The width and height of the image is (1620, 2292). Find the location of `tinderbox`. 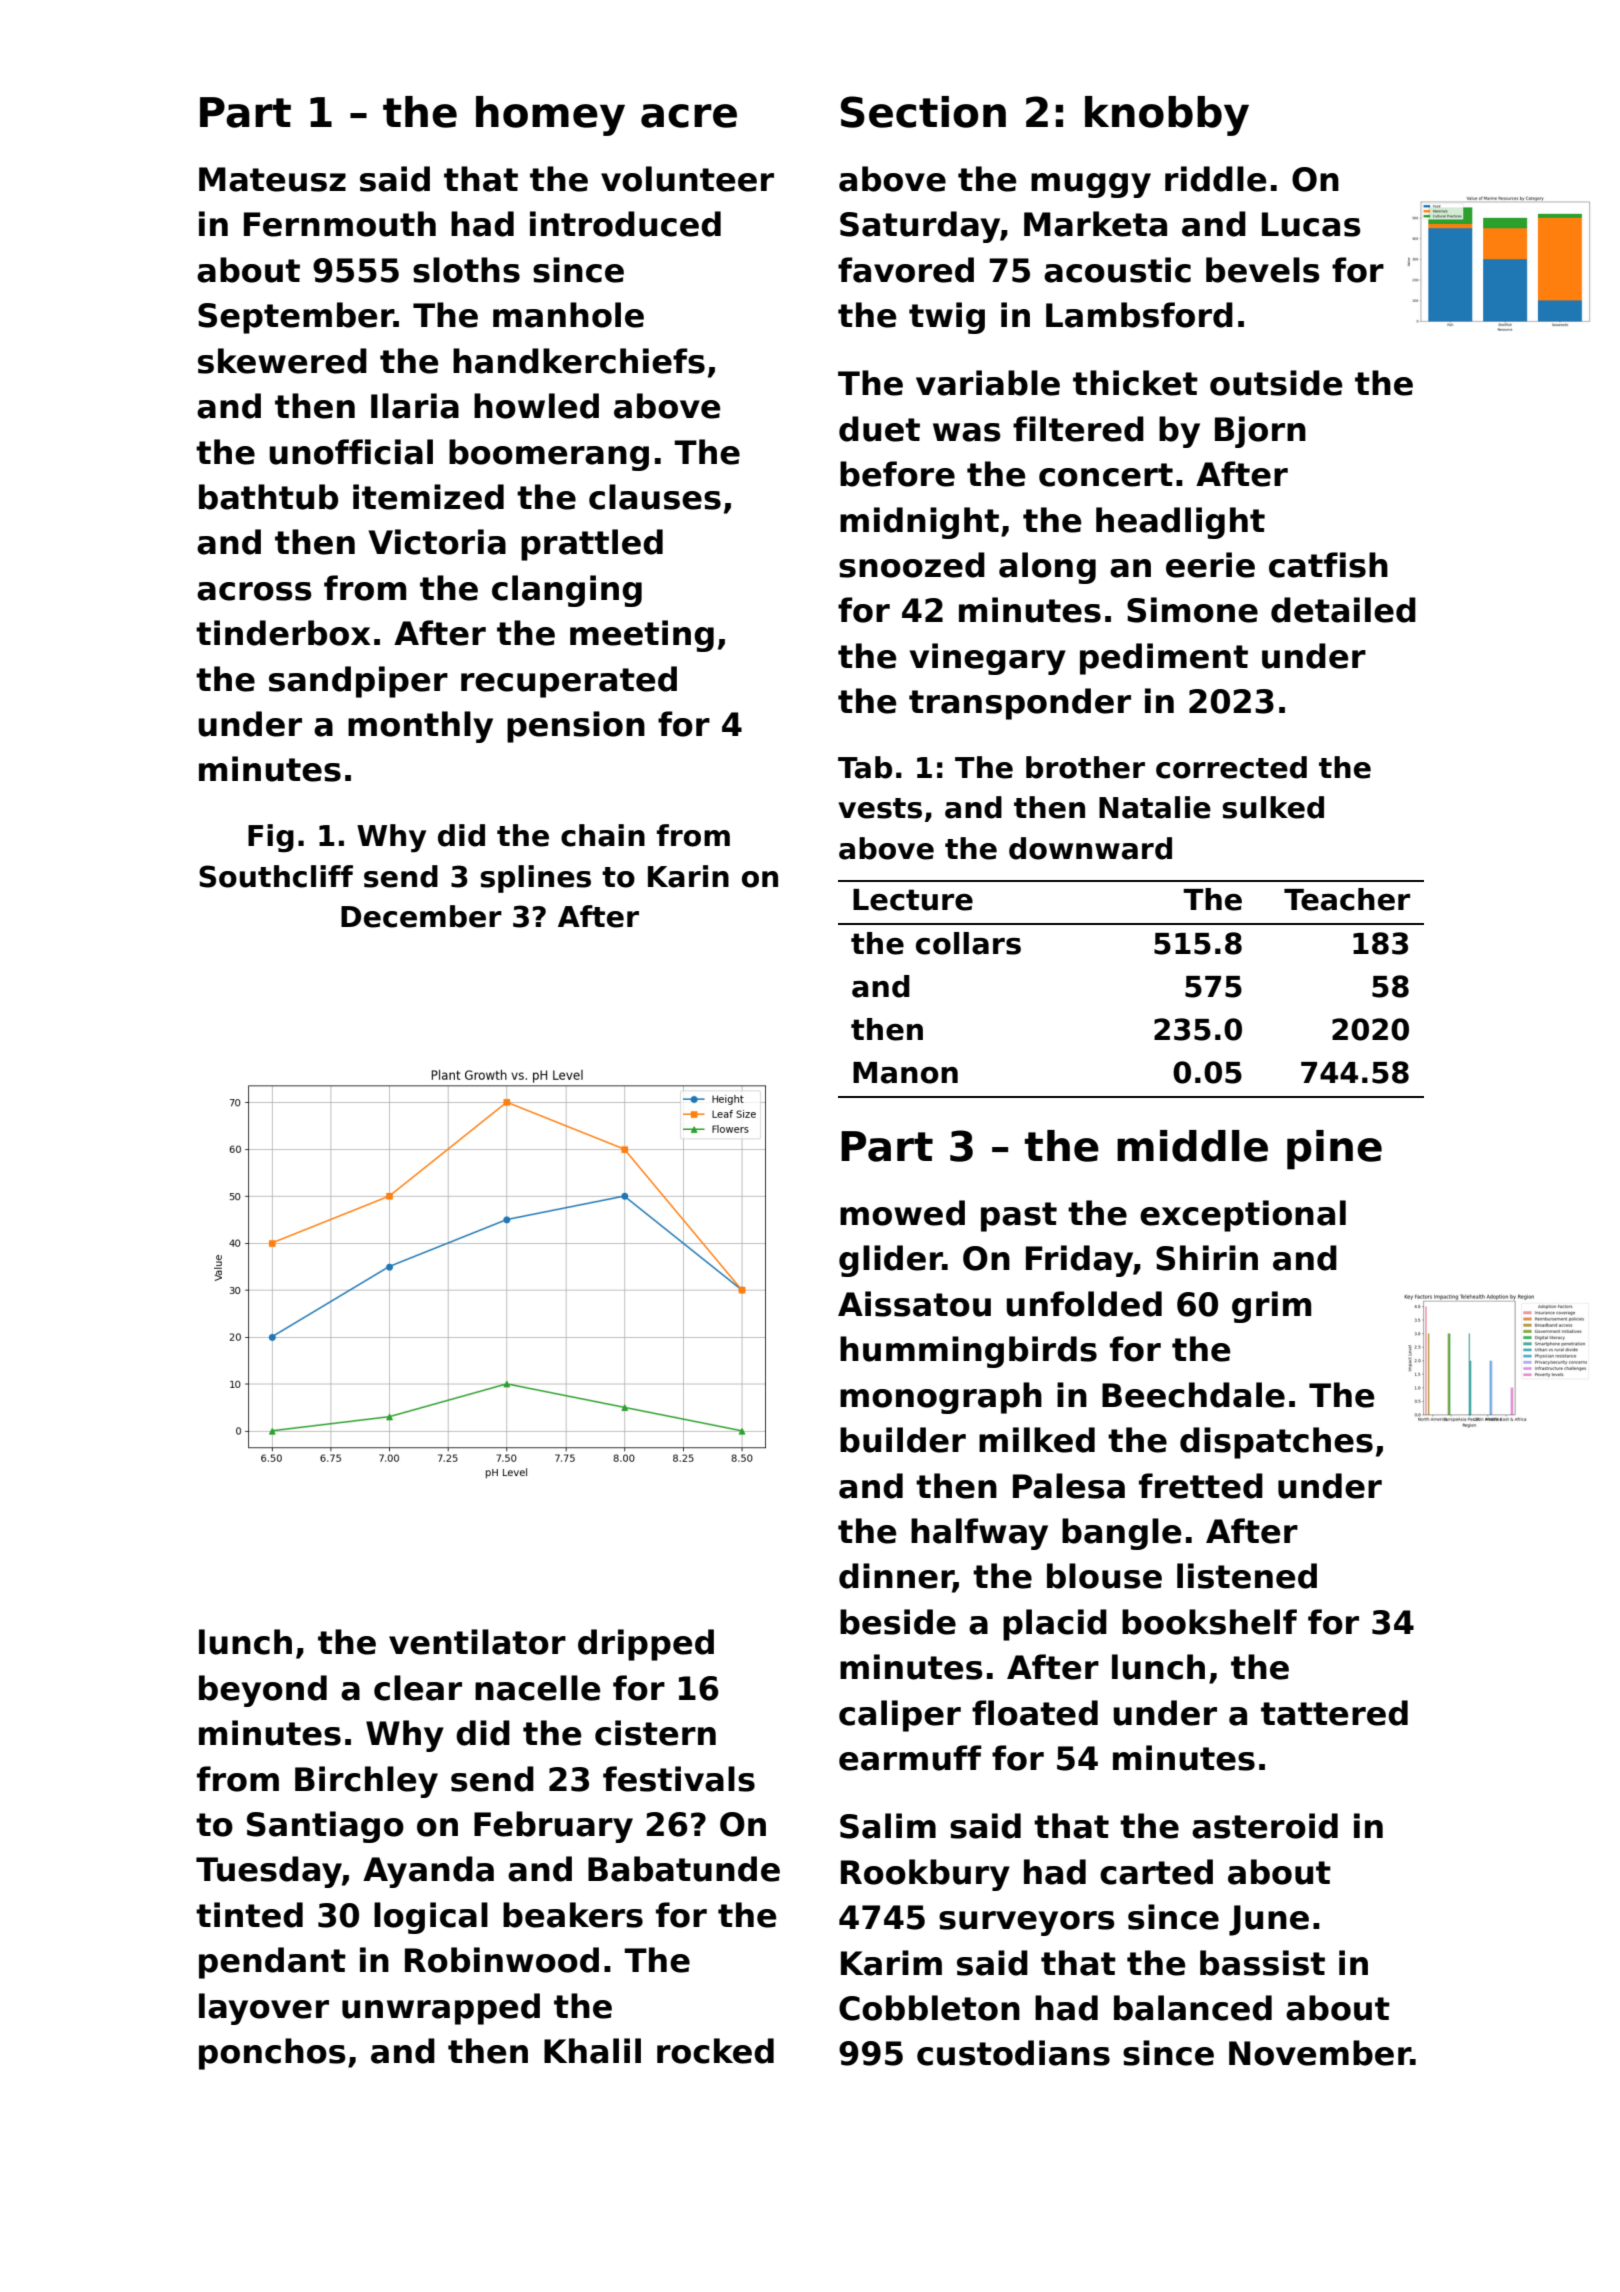

tinderbox is located at coordinates (283, 633).
